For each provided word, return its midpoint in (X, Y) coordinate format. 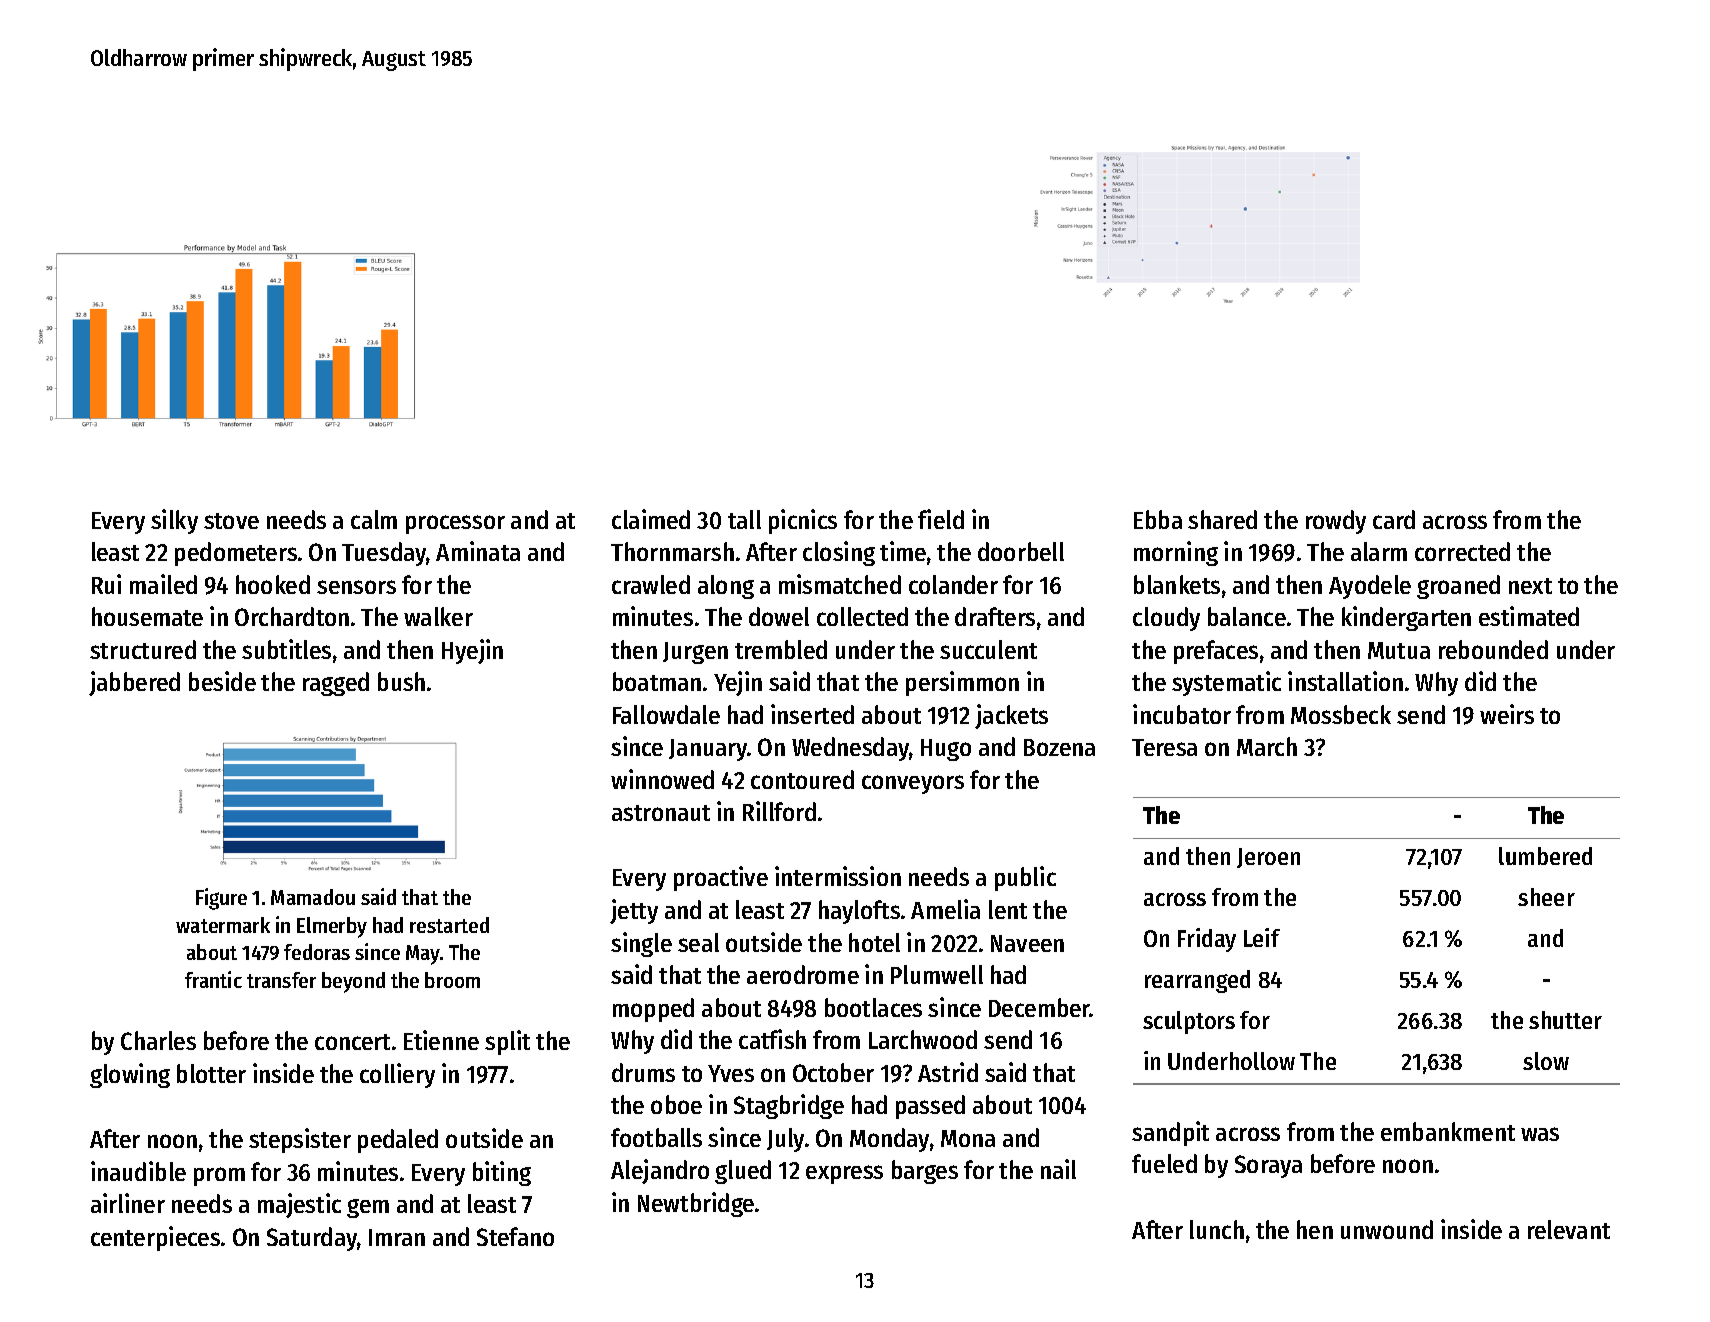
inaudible (138, 1171)
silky (174, 521)
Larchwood (923, 1039)
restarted (449, 925)
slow (1546, 1061)
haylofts (859, 912)
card (1394, 519)
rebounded (1493, 649)
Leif (1262, 937)
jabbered (134, 683)
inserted (812, 714)
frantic (213, 979)
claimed (651, 519)
